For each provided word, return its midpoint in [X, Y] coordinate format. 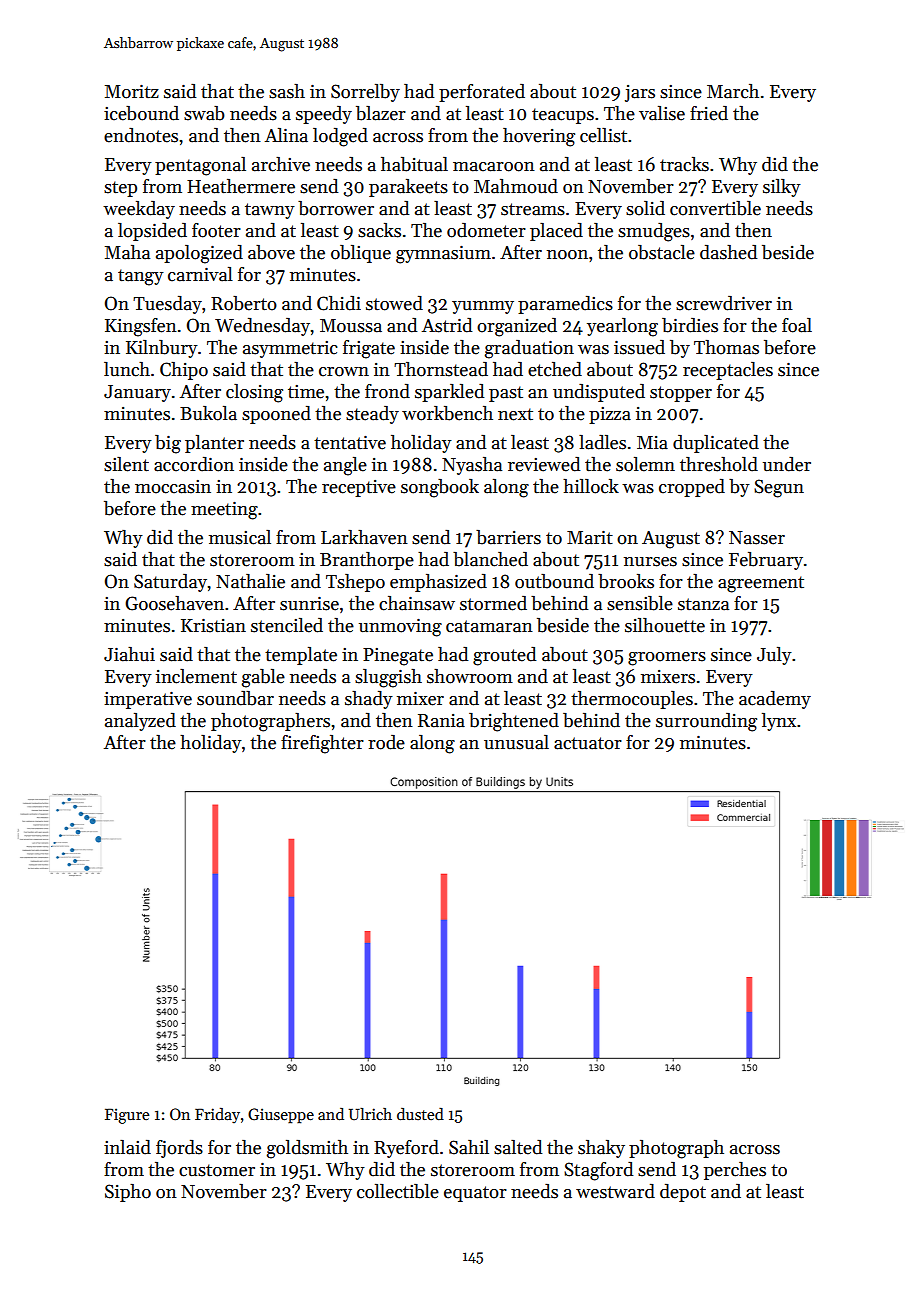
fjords [179, 1149]
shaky [601, 1149]
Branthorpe [367, 561]
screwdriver [724, 303]
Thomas [726, 347]
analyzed [140, 722]
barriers [508, 537]
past [506, 394]
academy [775, 700]
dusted [420, 1114]
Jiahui [129, 654]
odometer [486, 230]
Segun [779, 488]
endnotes [141, 135]
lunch [127, 369]
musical [240, 537]
